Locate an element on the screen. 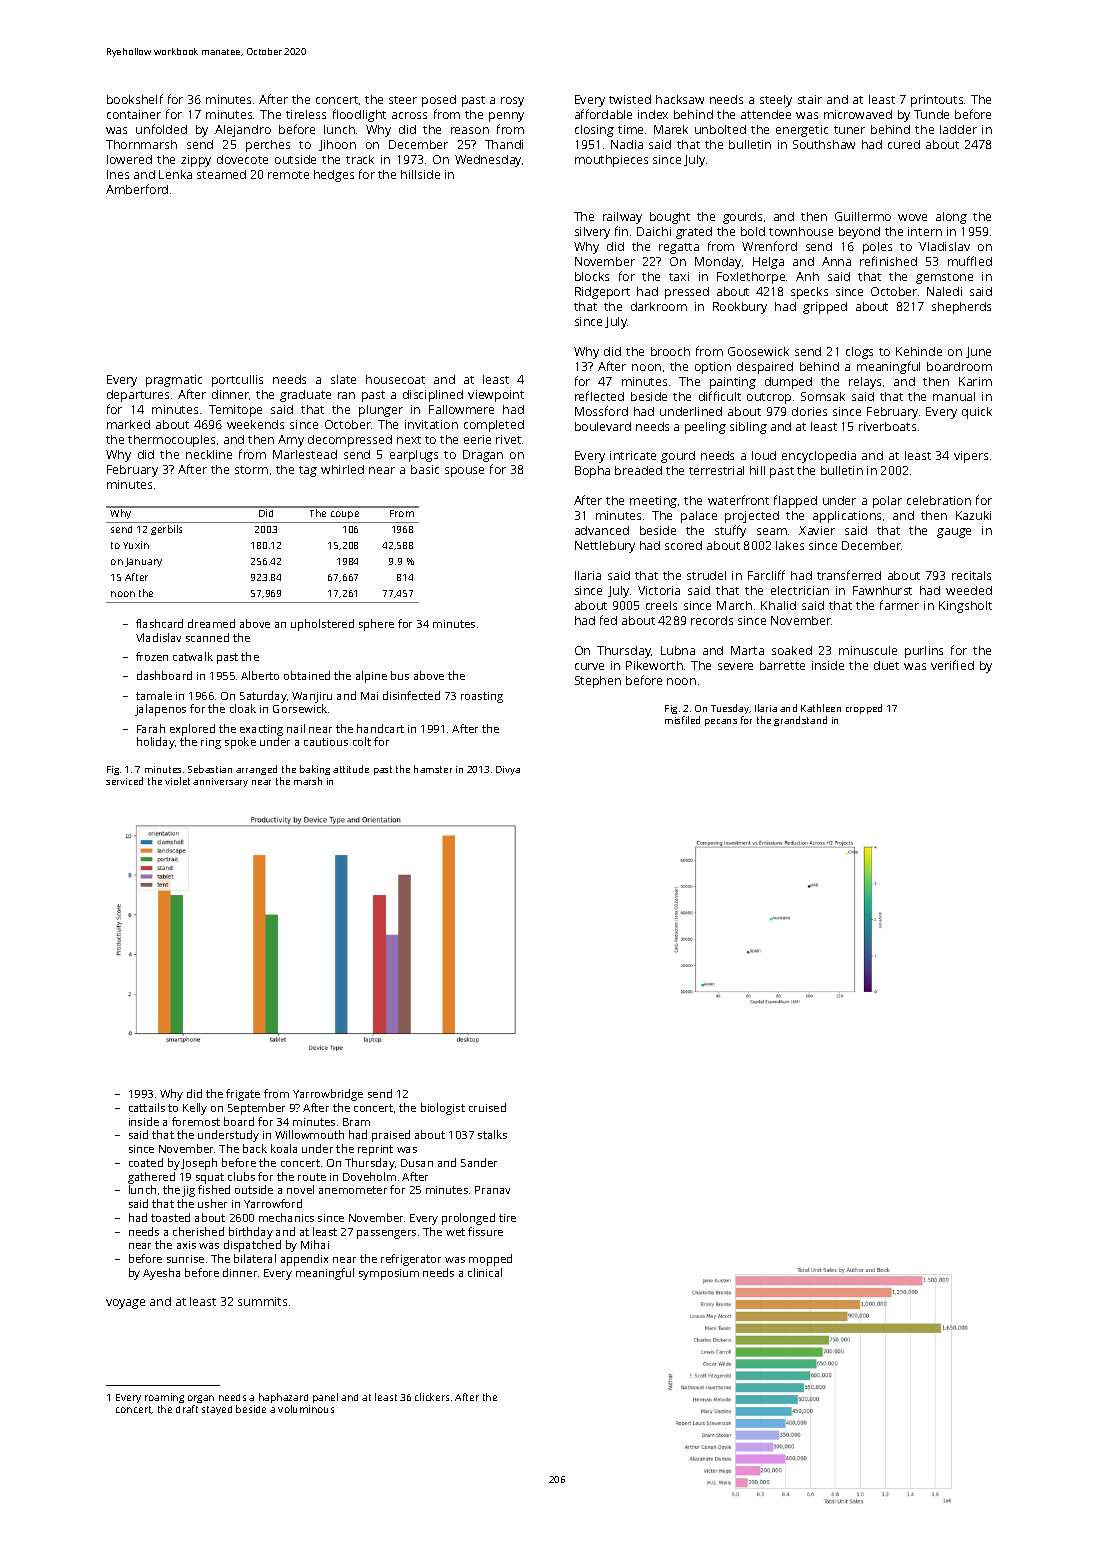 The width and height of the screenshot is (1099, 1554). purlins is located at coordinates (924, 652).
